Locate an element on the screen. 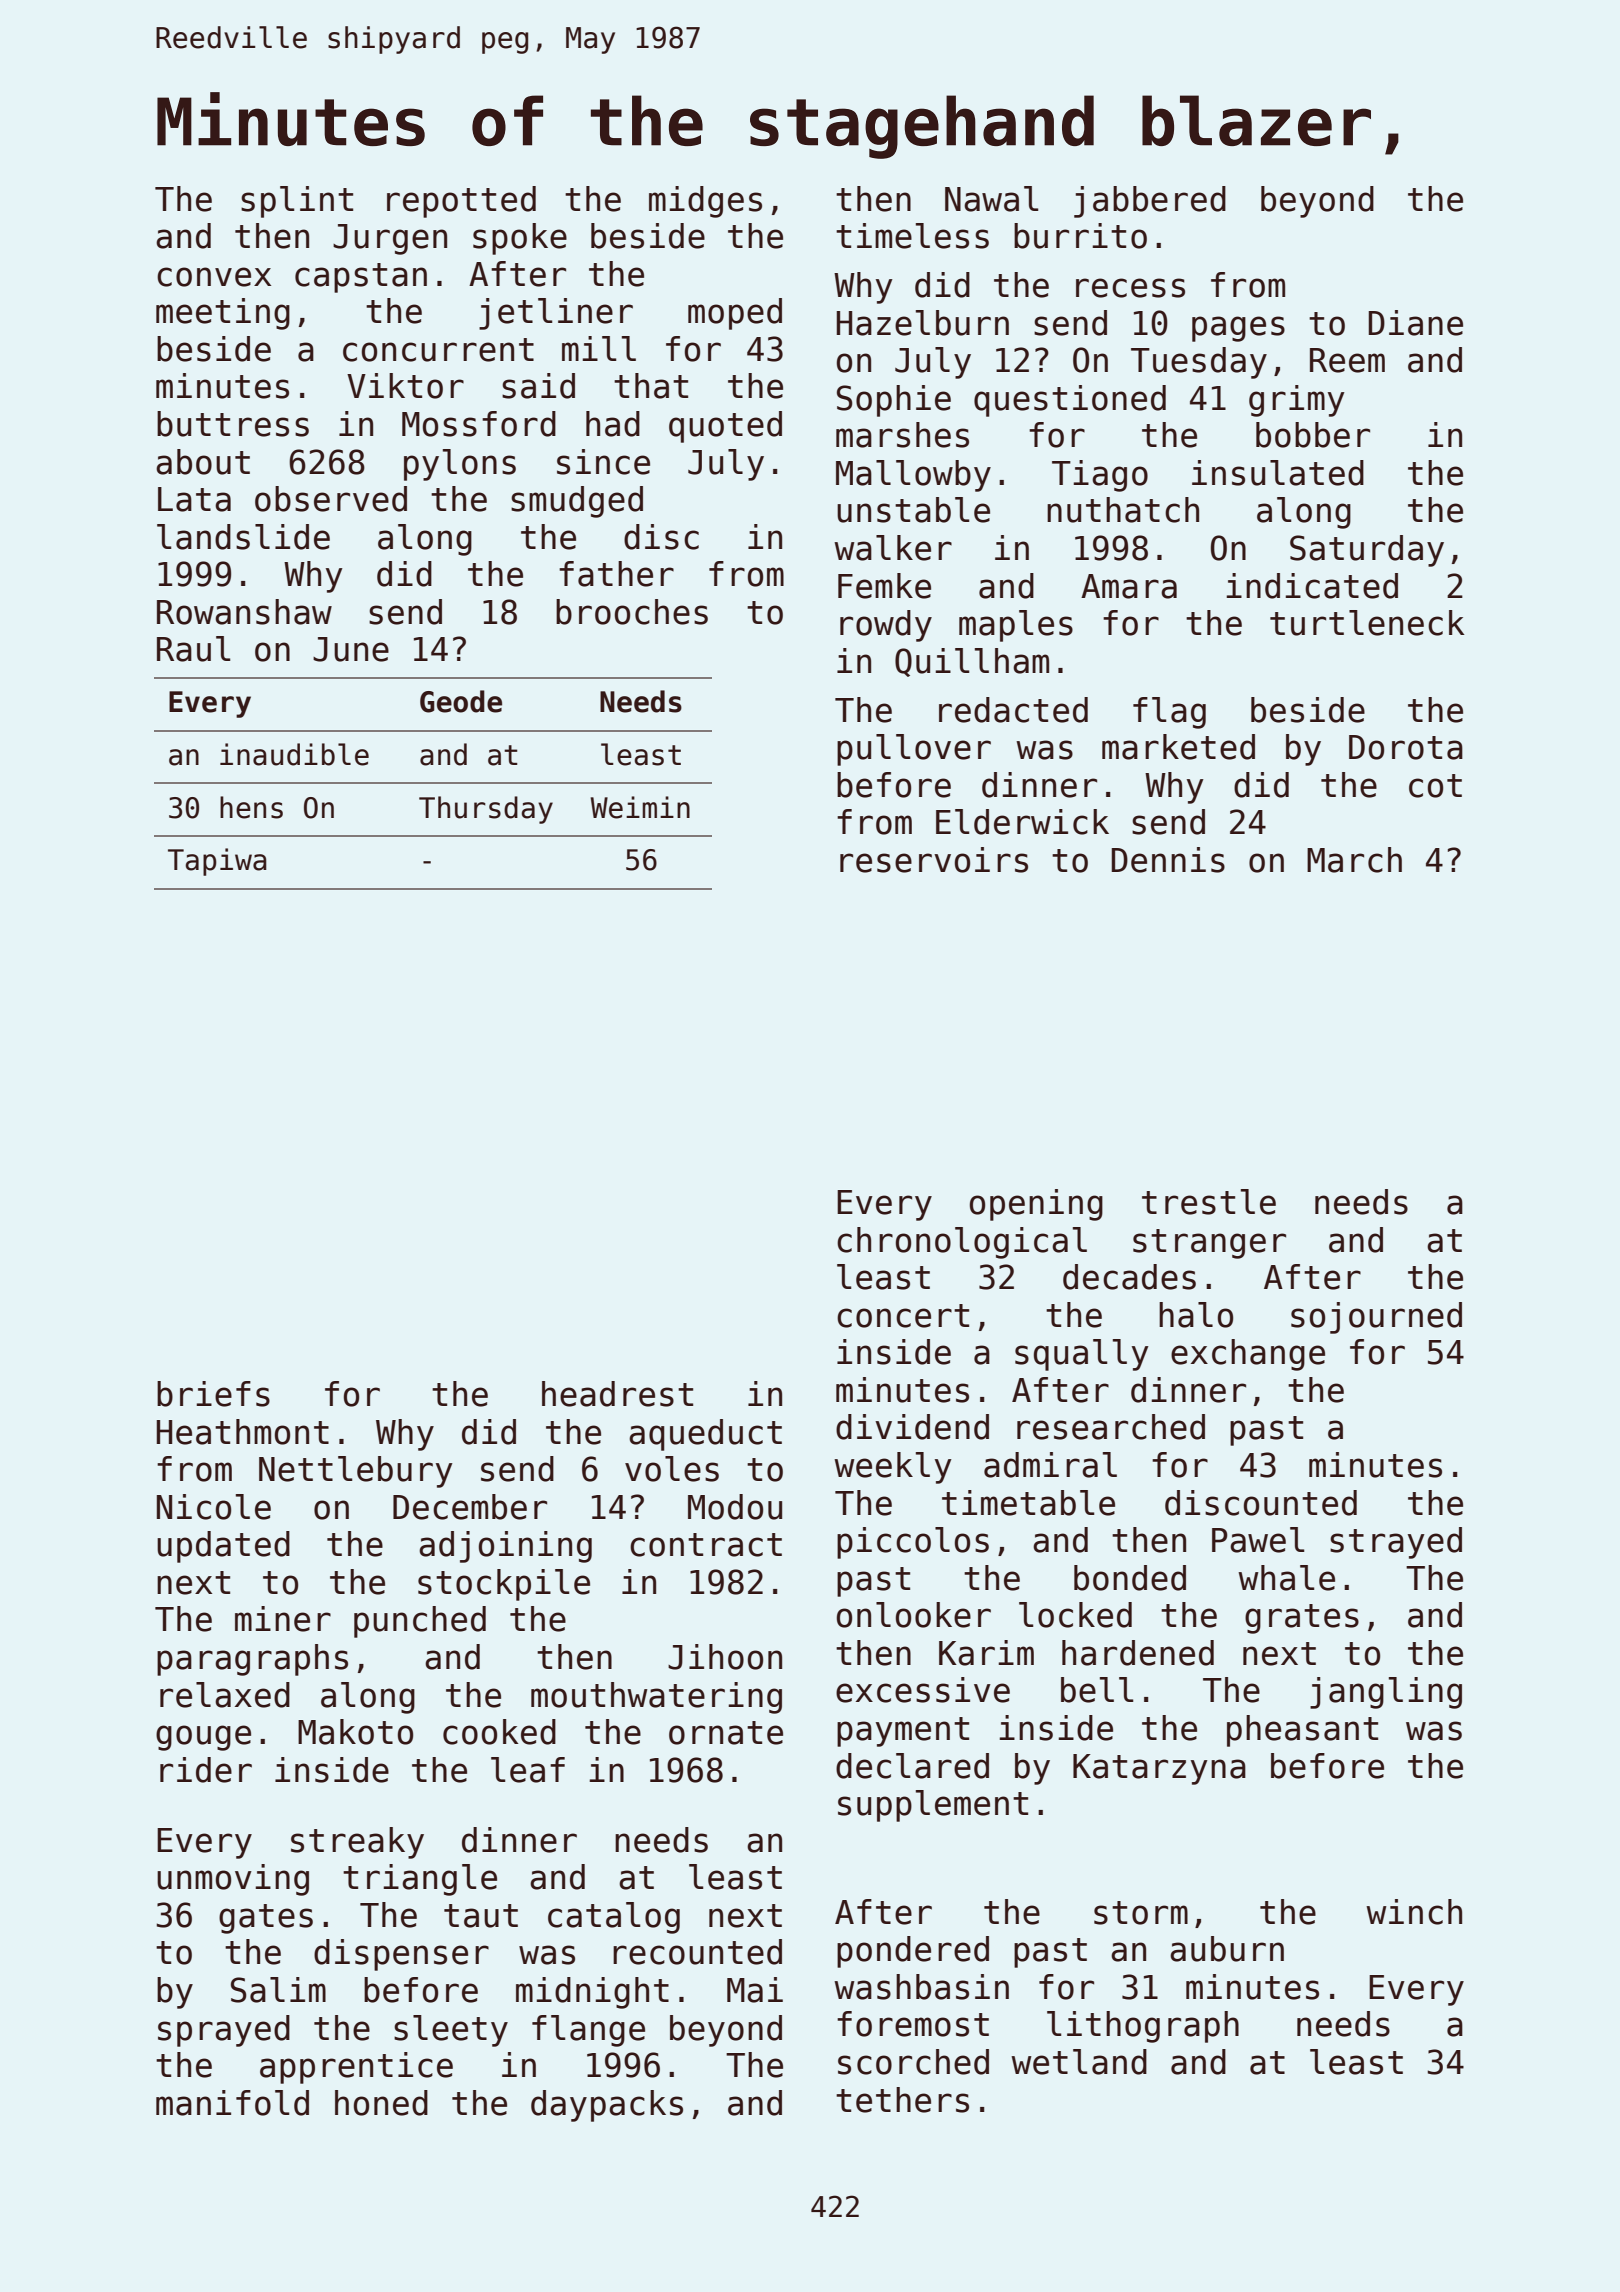 Image resolution: width=1620 pixels, height=2292 pixels. sojourned is located at coordinates (1376, 1318).
